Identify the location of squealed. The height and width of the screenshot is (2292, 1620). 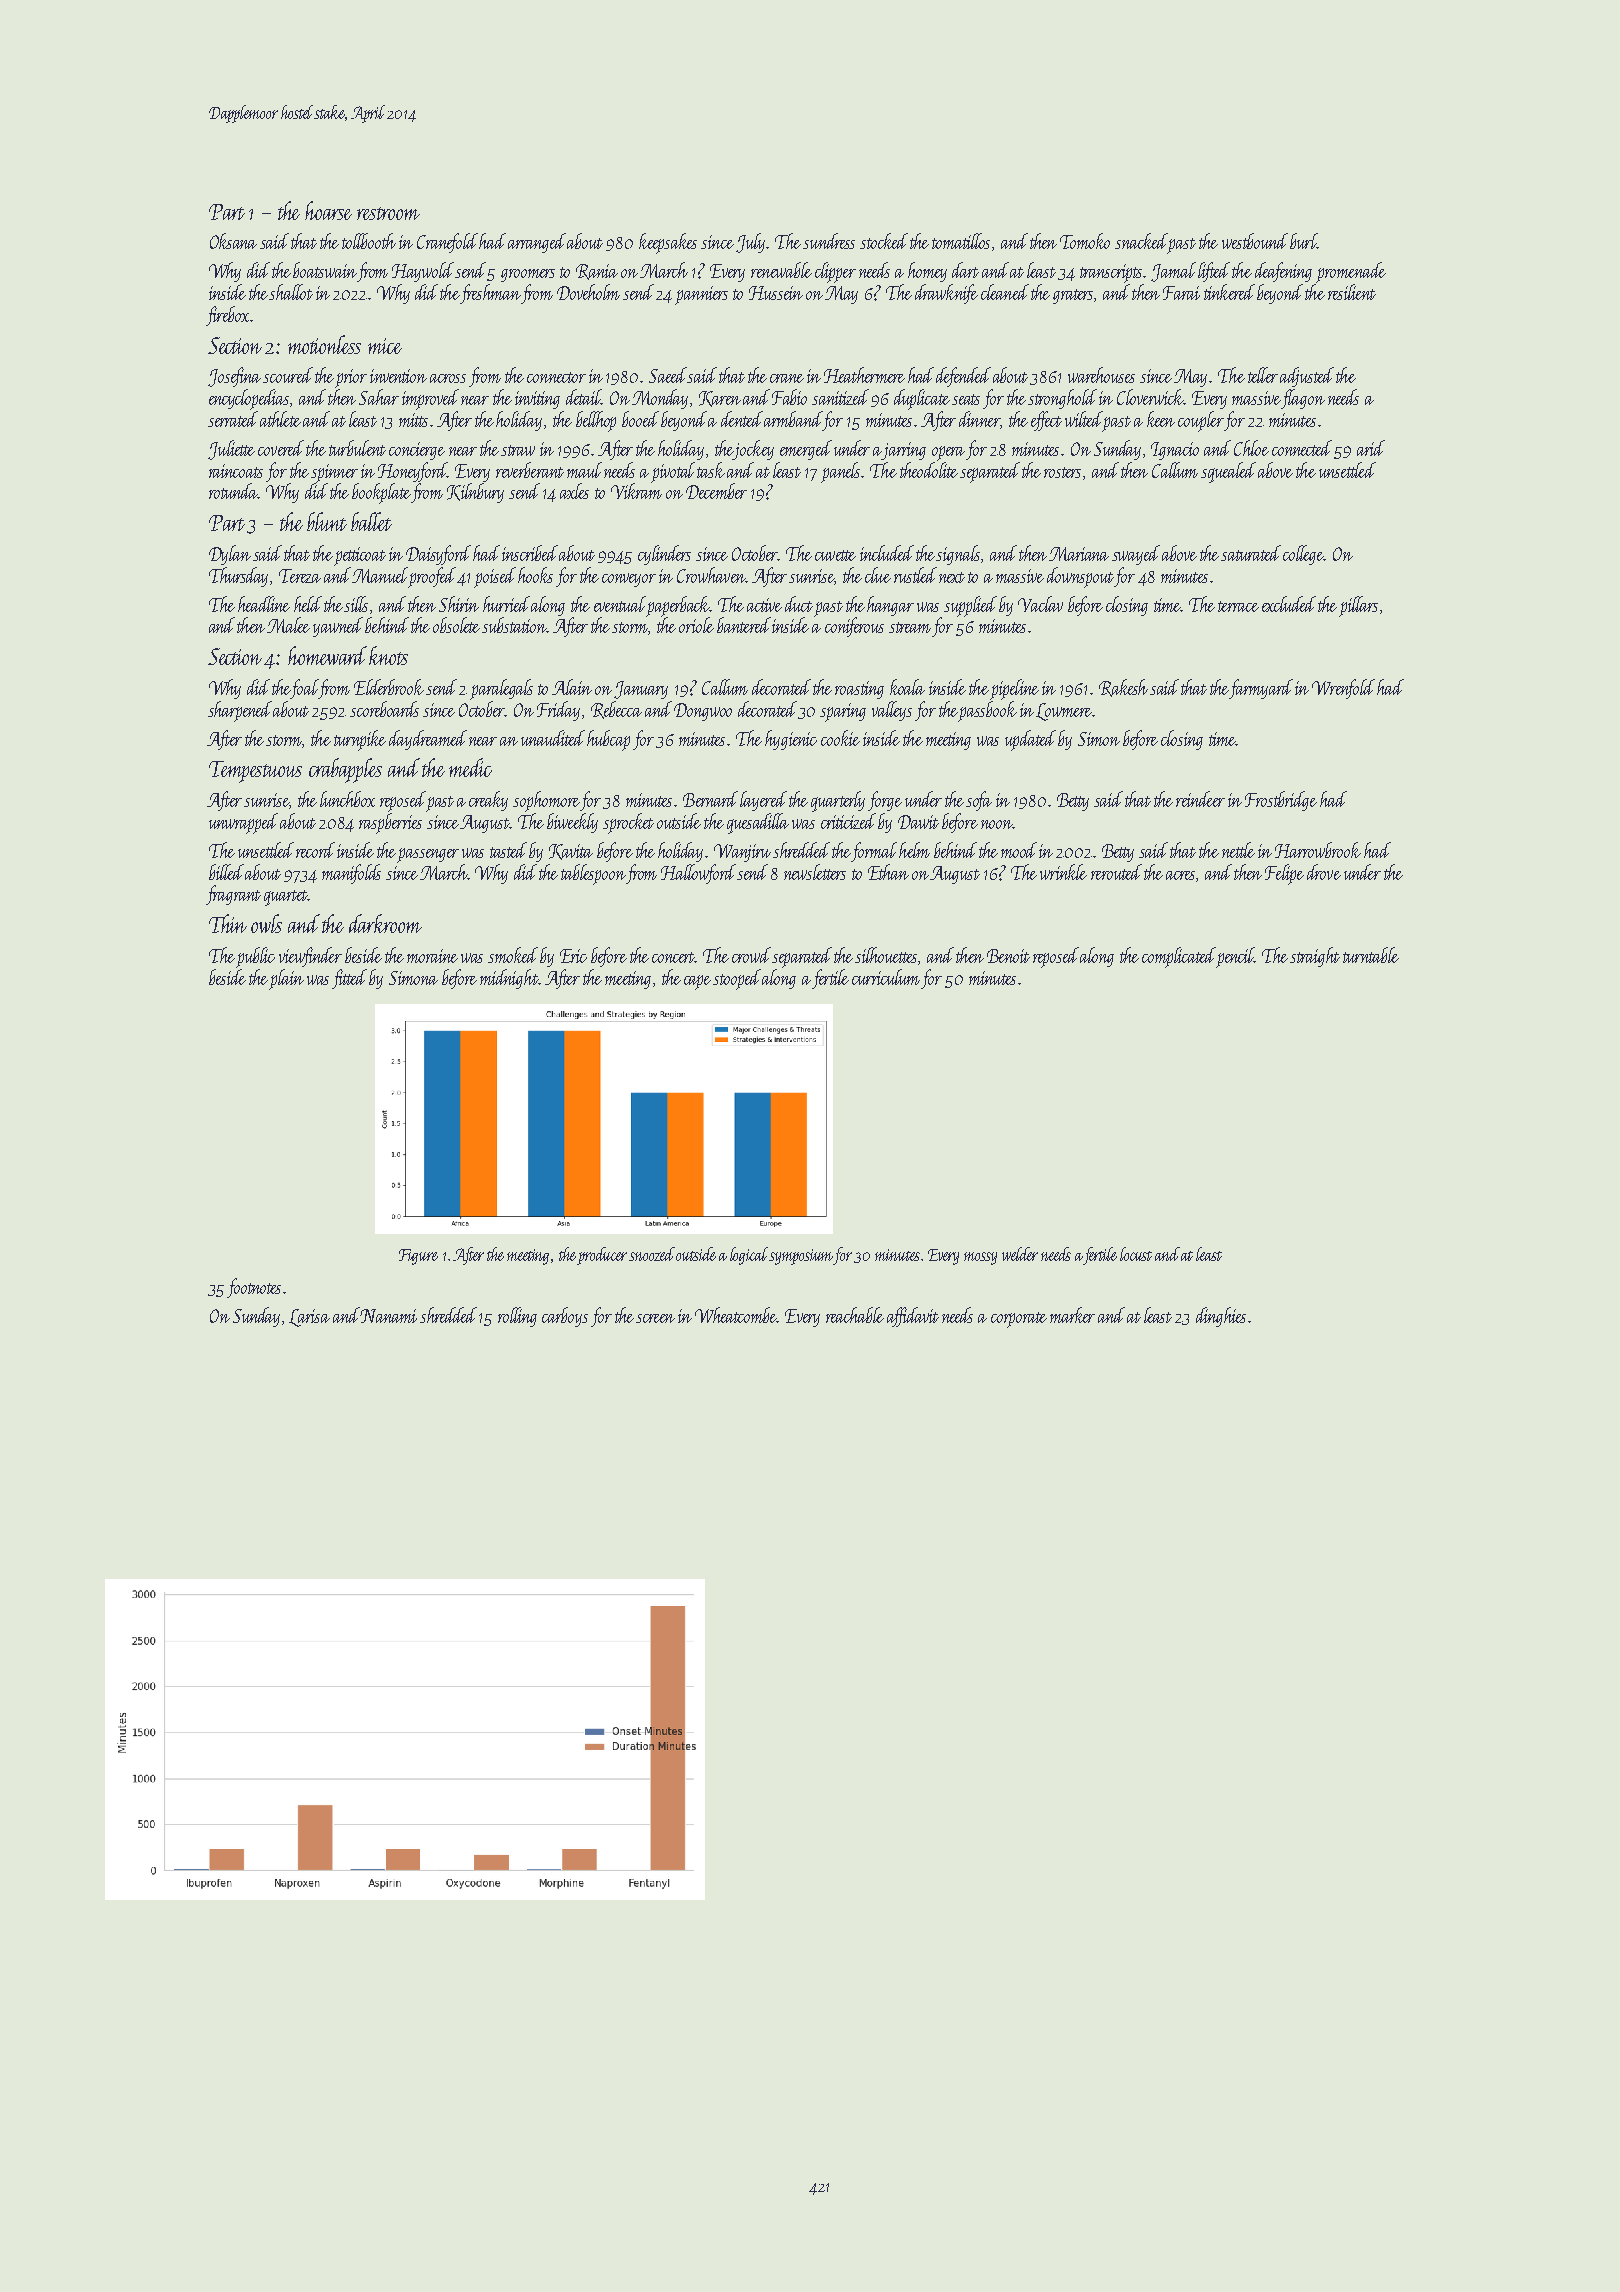
(1228, 472).
